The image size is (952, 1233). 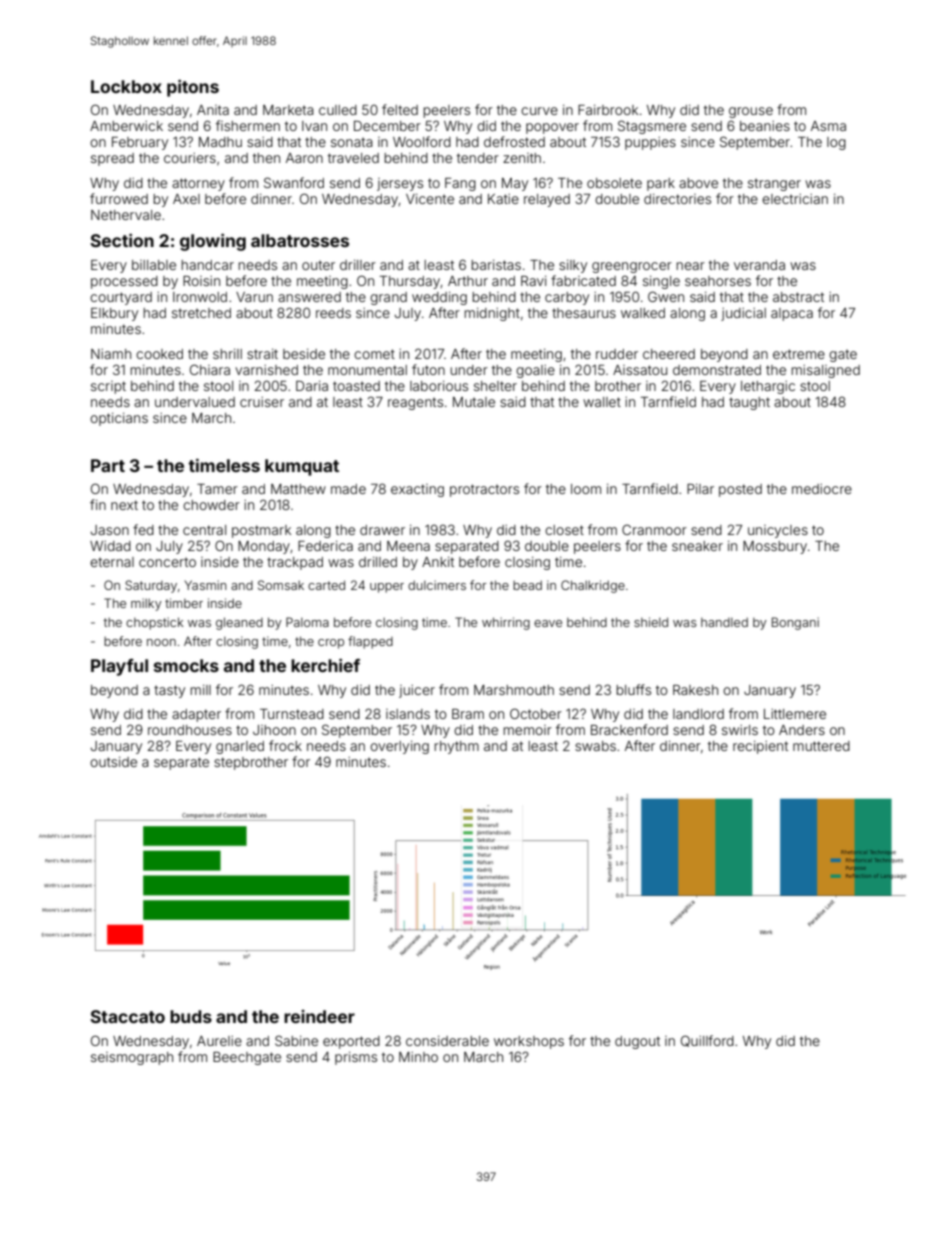 What do you see at coordinates (821, 746) in the screenshot?
I see `muttered` at bounding box center [821, 746].
